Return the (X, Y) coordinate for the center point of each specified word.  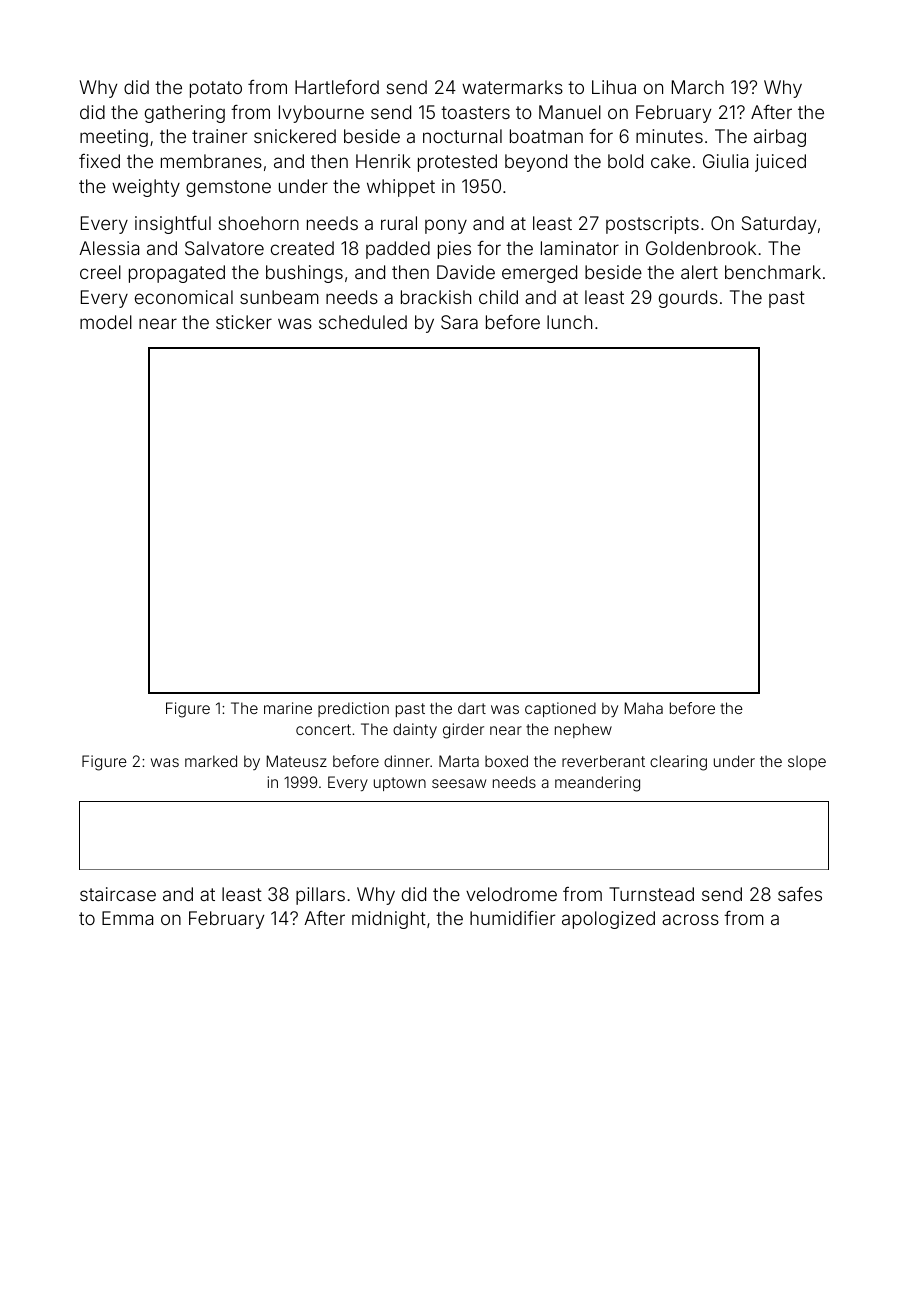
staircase (118, 894)
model (106, 322)
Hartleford (337, 87)
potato (216, 89)
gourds (688, 299)
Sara (459, 322)
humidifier (512, 918)
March (698, 87)
